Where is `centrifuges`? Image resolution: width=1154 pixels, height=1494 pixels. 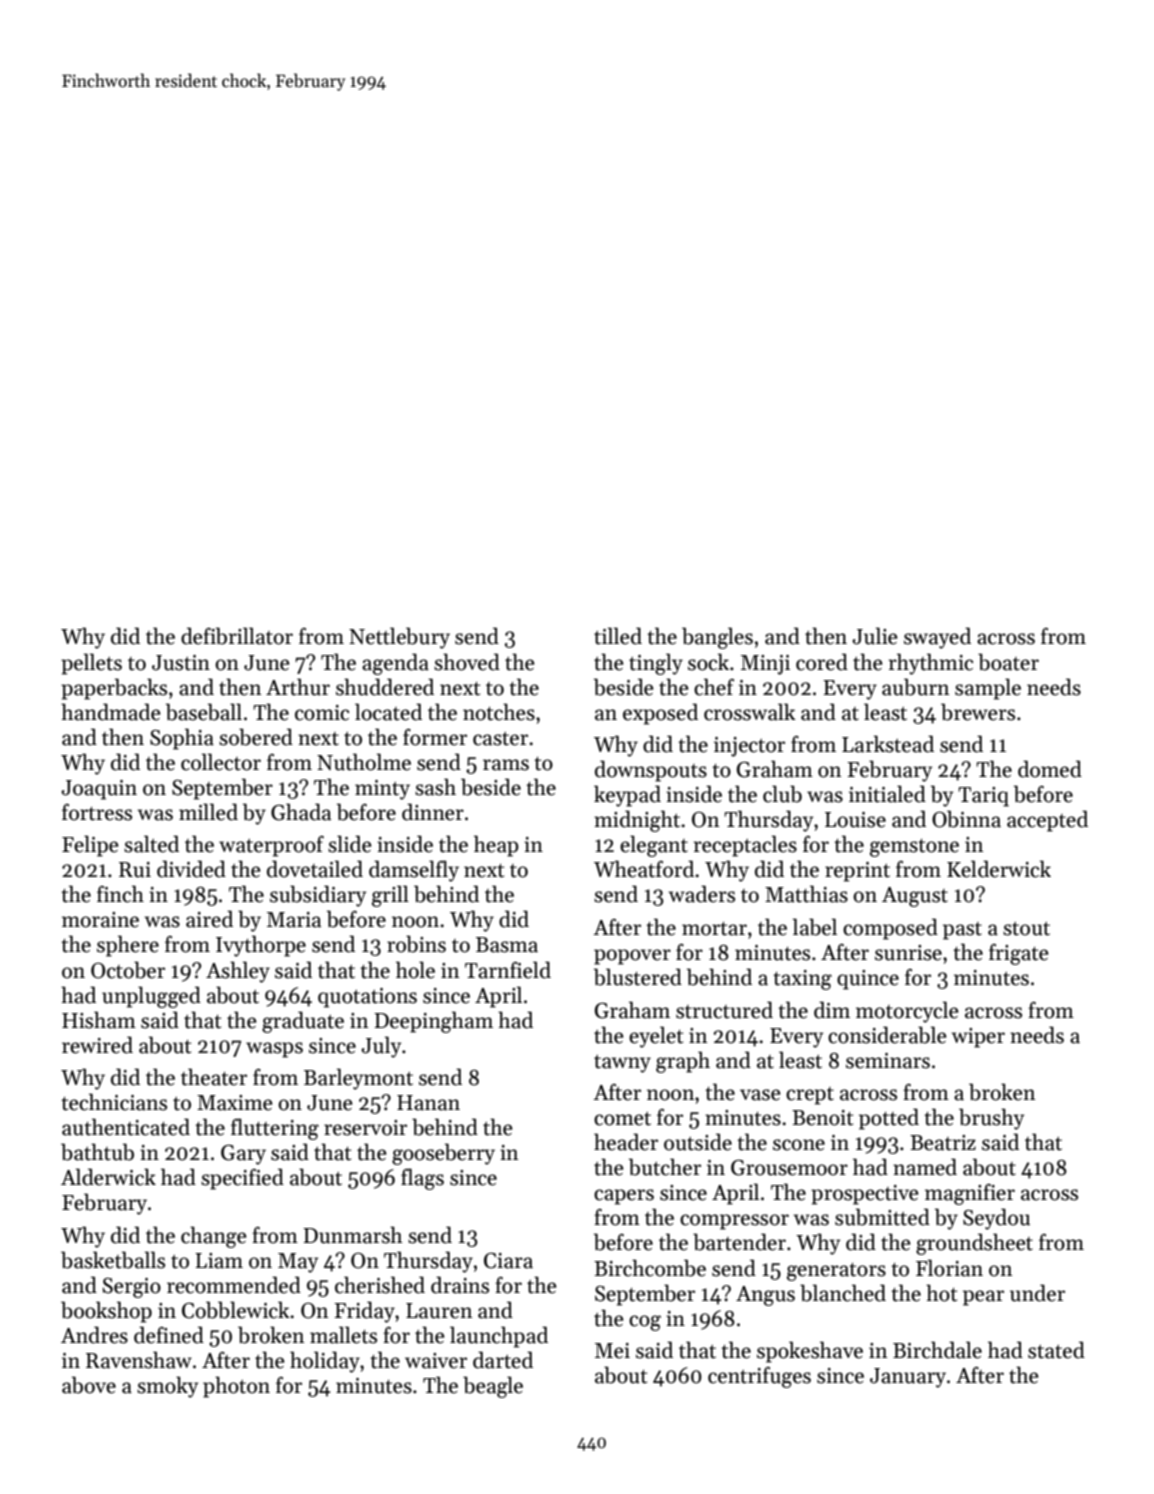 centrifuges is located at coordinates (759, 1377).
